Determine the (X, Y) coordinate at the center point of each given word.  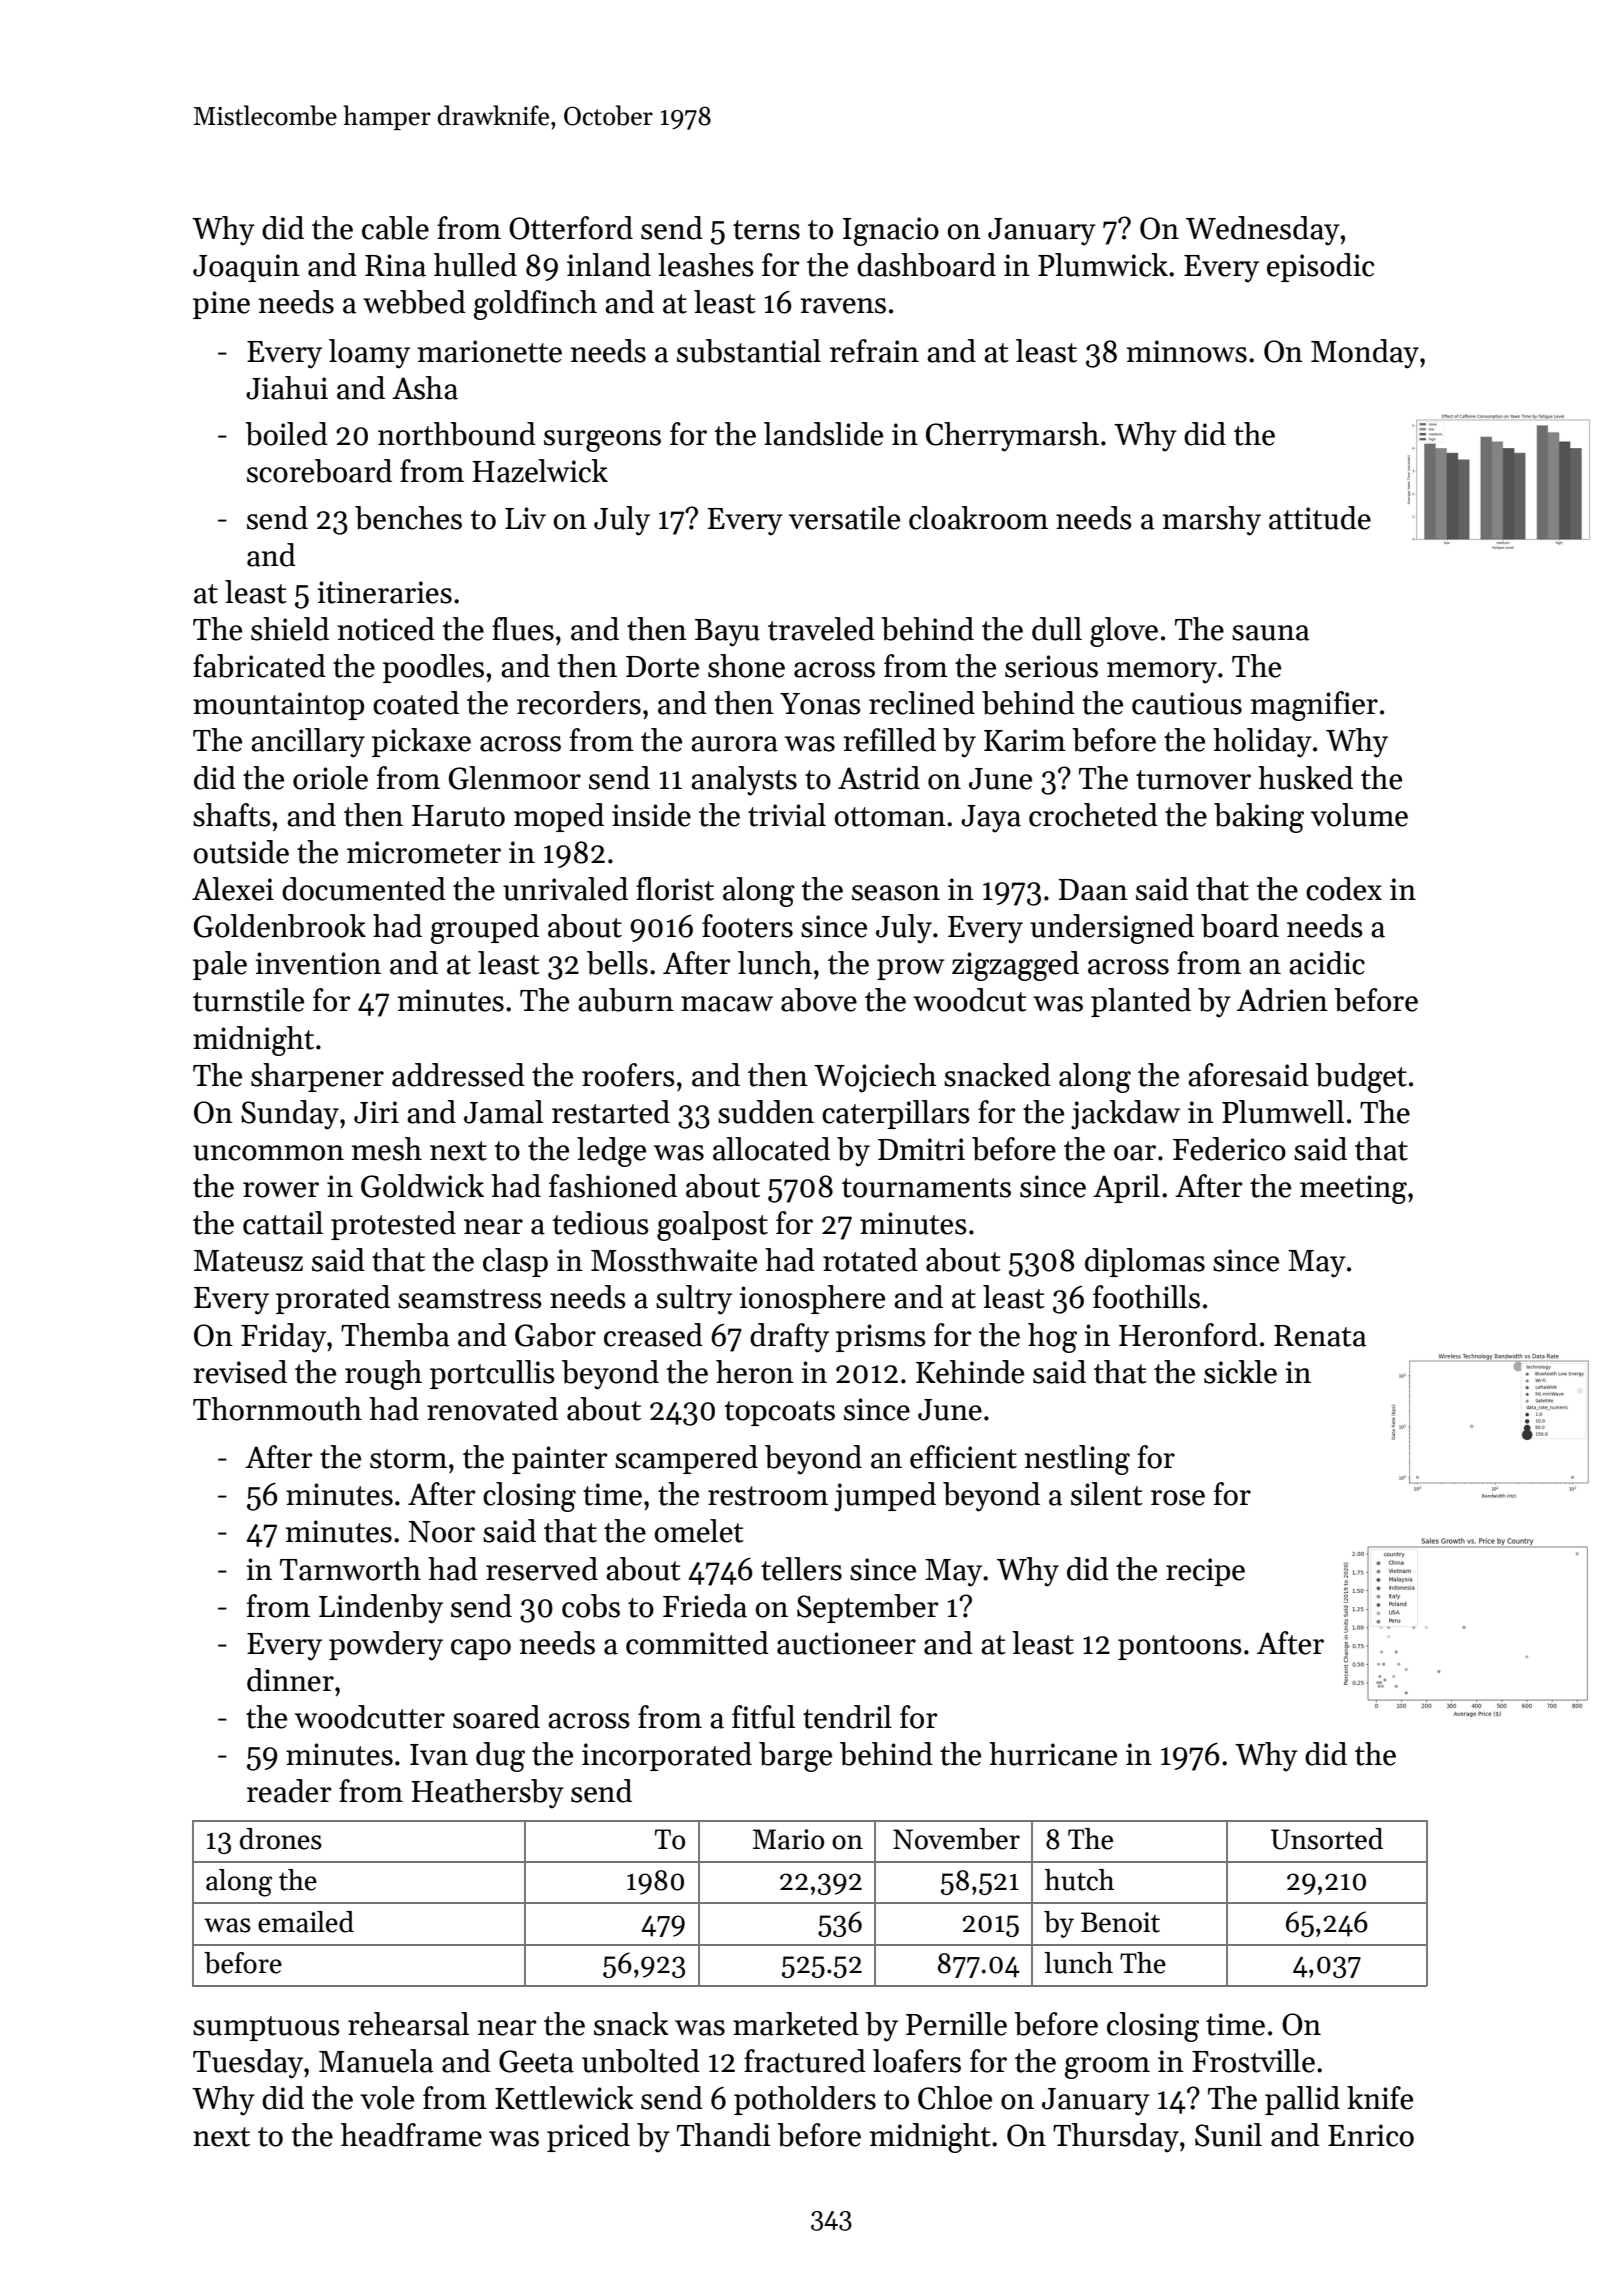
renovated (492, 1409)
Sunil (1228, 2135)
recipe (1205, 1572)
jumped (885, 1497)
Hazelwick (540, 471)
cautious (1187, 703)
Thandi (723, 2135)
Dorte (662, 667)
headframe (411, 2135)
